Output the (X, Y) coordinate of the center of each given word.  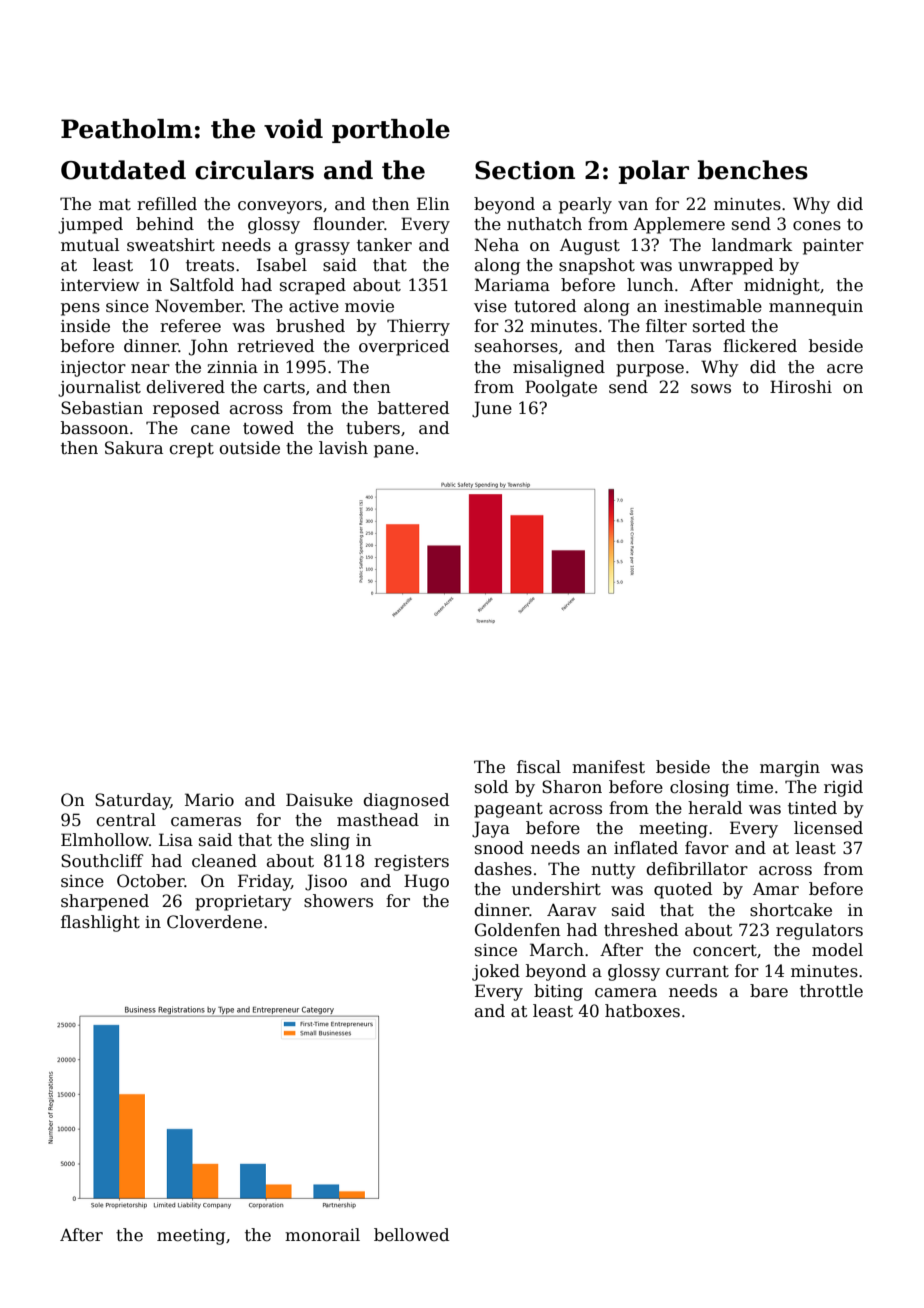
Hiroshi (801, 387)
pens (80, 309)
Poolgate (561, 388)
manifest (608, 767)
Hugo (426, 882)
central (126, 820)
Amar (776, 889)
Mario (209, 800)
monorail (322, 1235)
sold (491, 787)
